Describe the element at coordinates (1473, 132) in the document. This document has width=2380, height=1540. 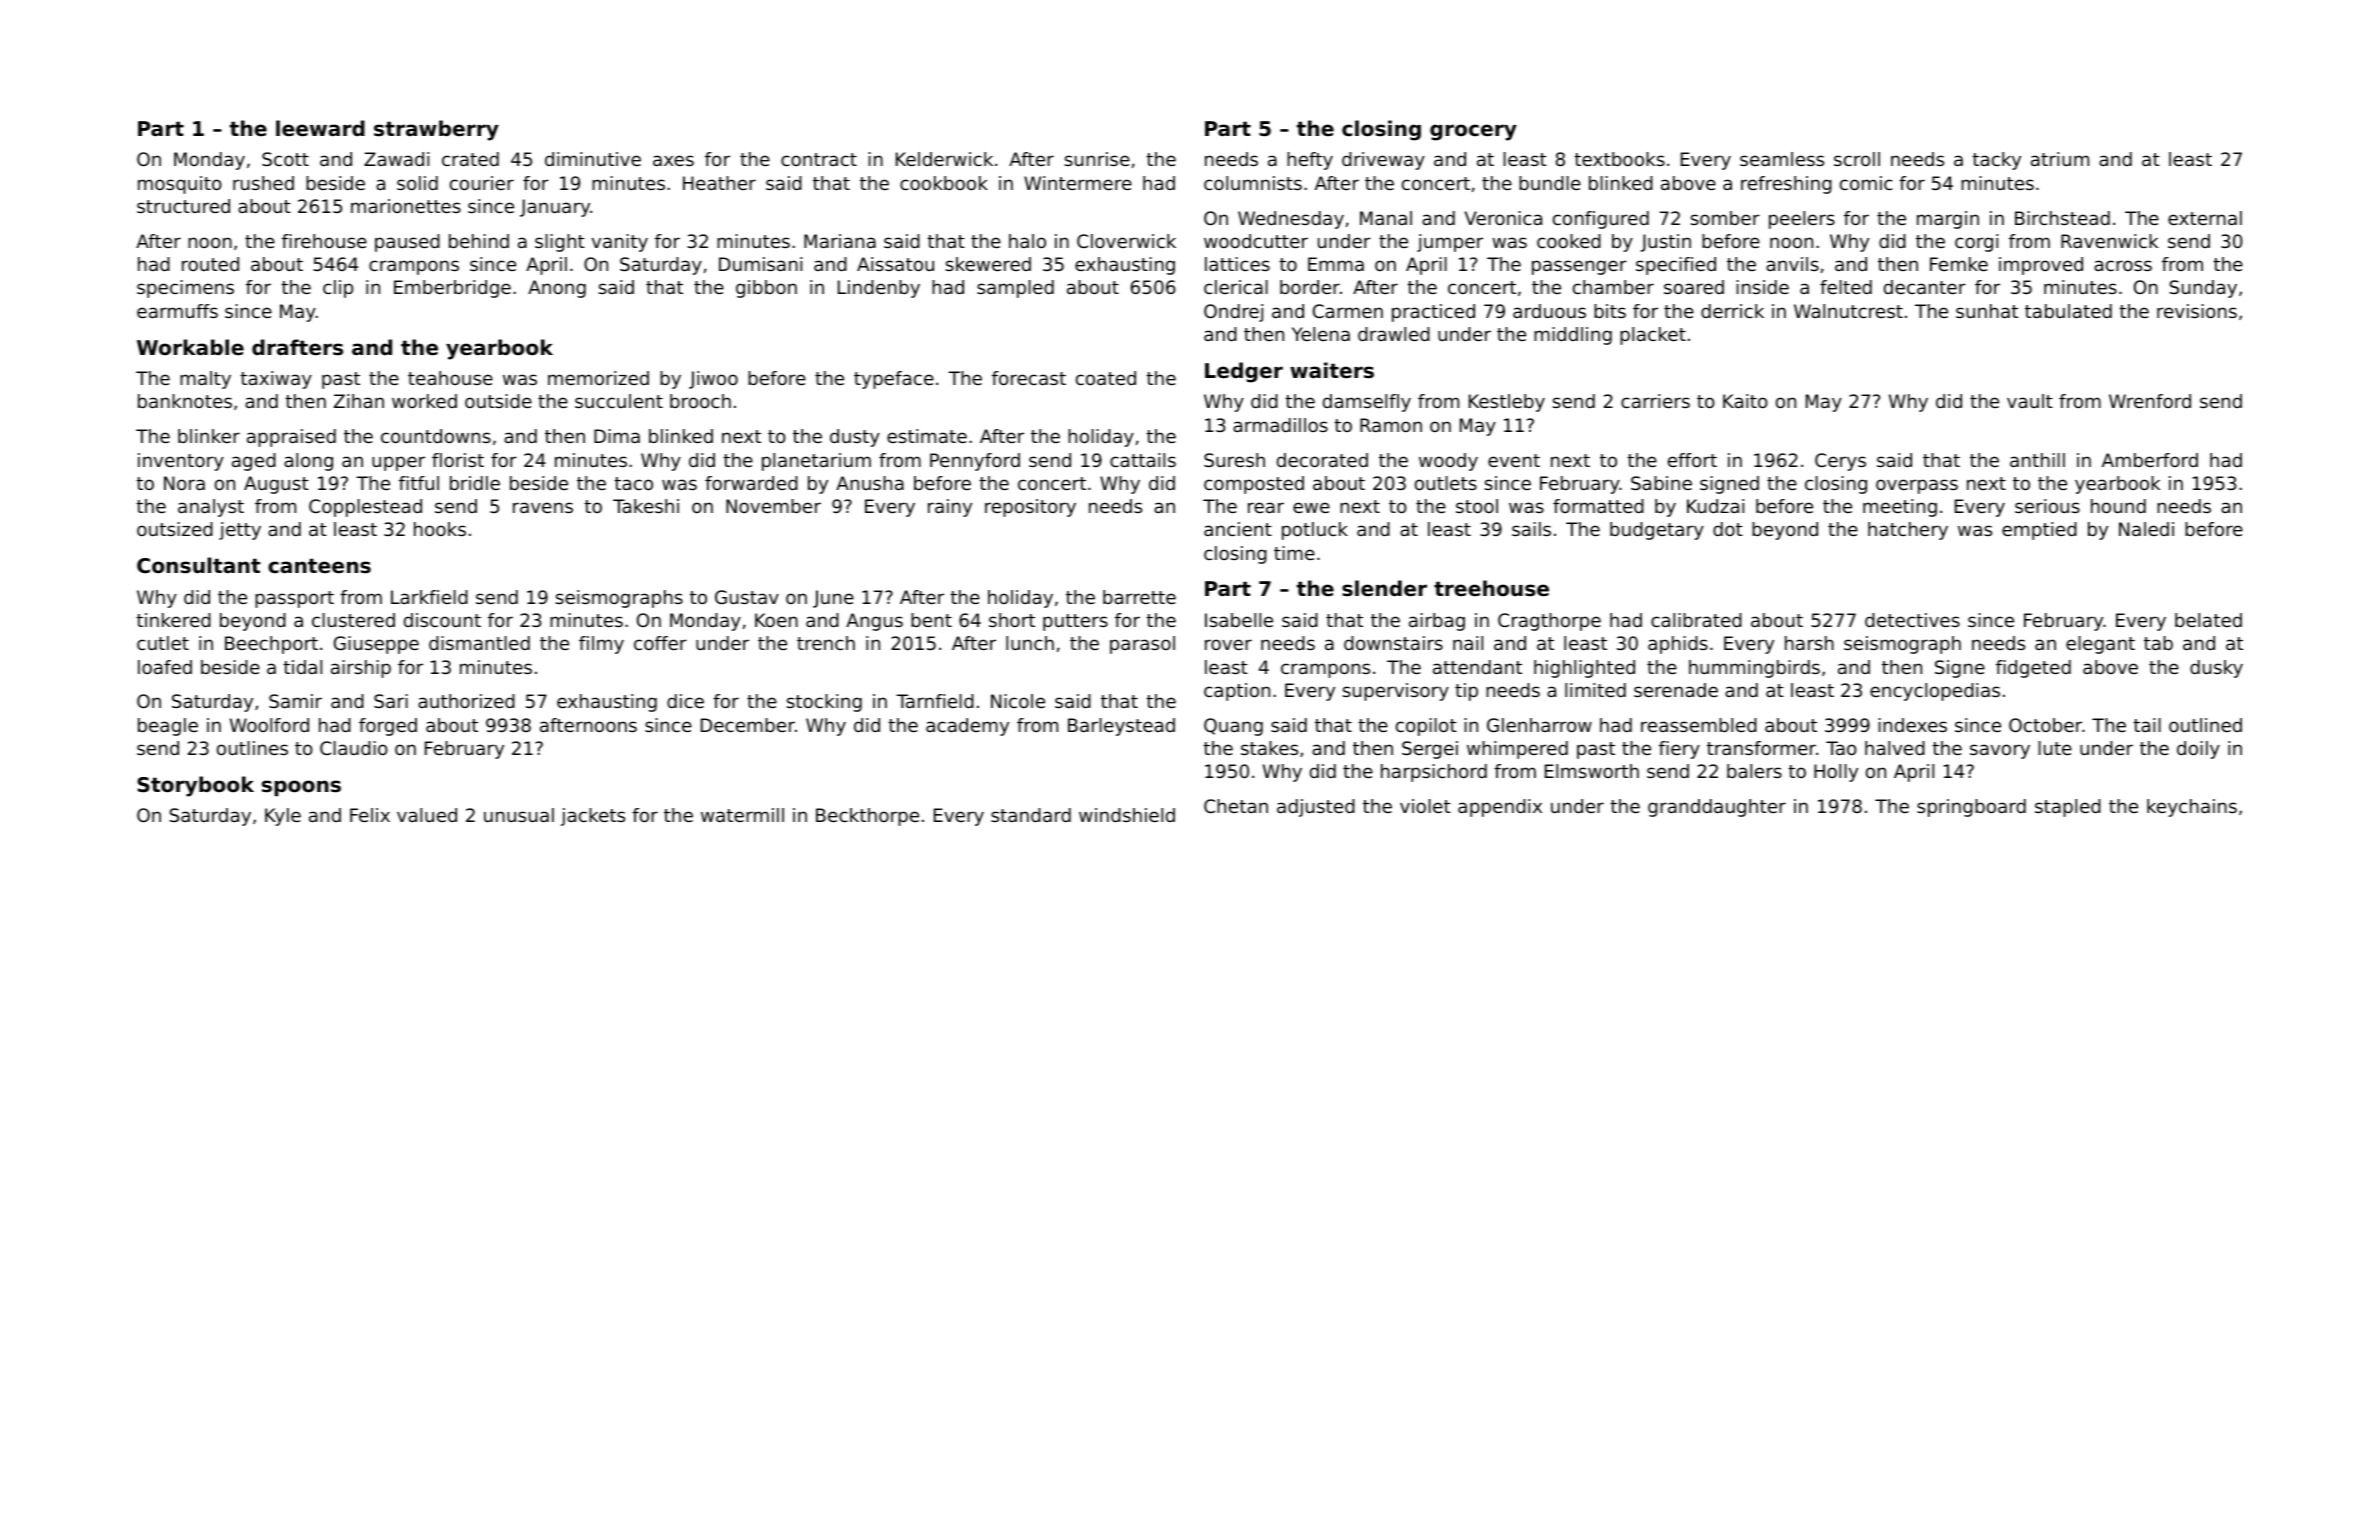
I see `grocery` at that location.
